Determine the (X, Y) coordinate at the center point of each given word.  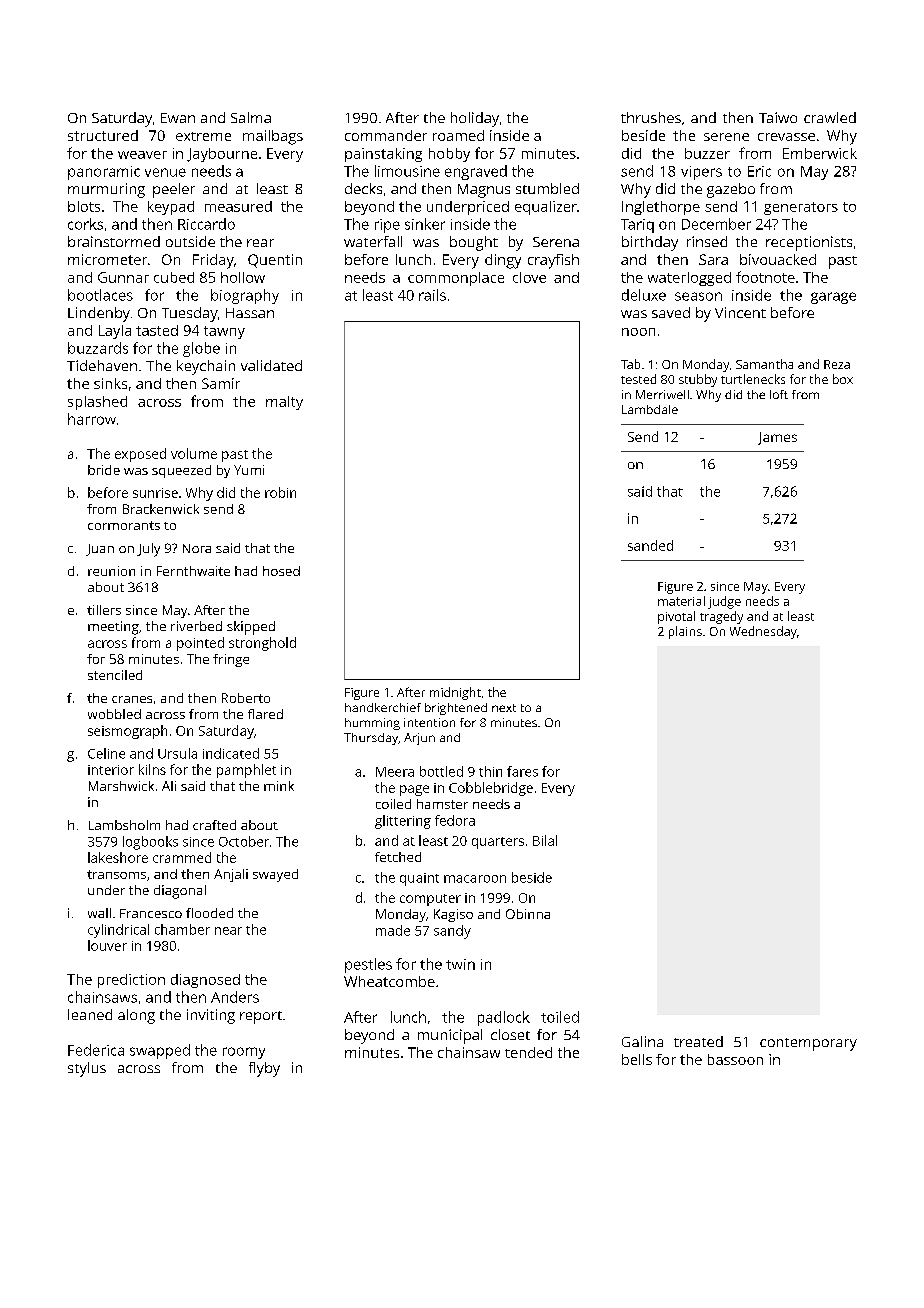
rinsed (707, 241)
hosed (281, 571)
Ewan (178, 118)
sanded (650, 545)
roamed (458, 135)
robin (280, 492)
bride (104, 470)
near (228, 931)
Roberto (246, 698)
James (777, 438)
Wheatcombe (389, 981)
